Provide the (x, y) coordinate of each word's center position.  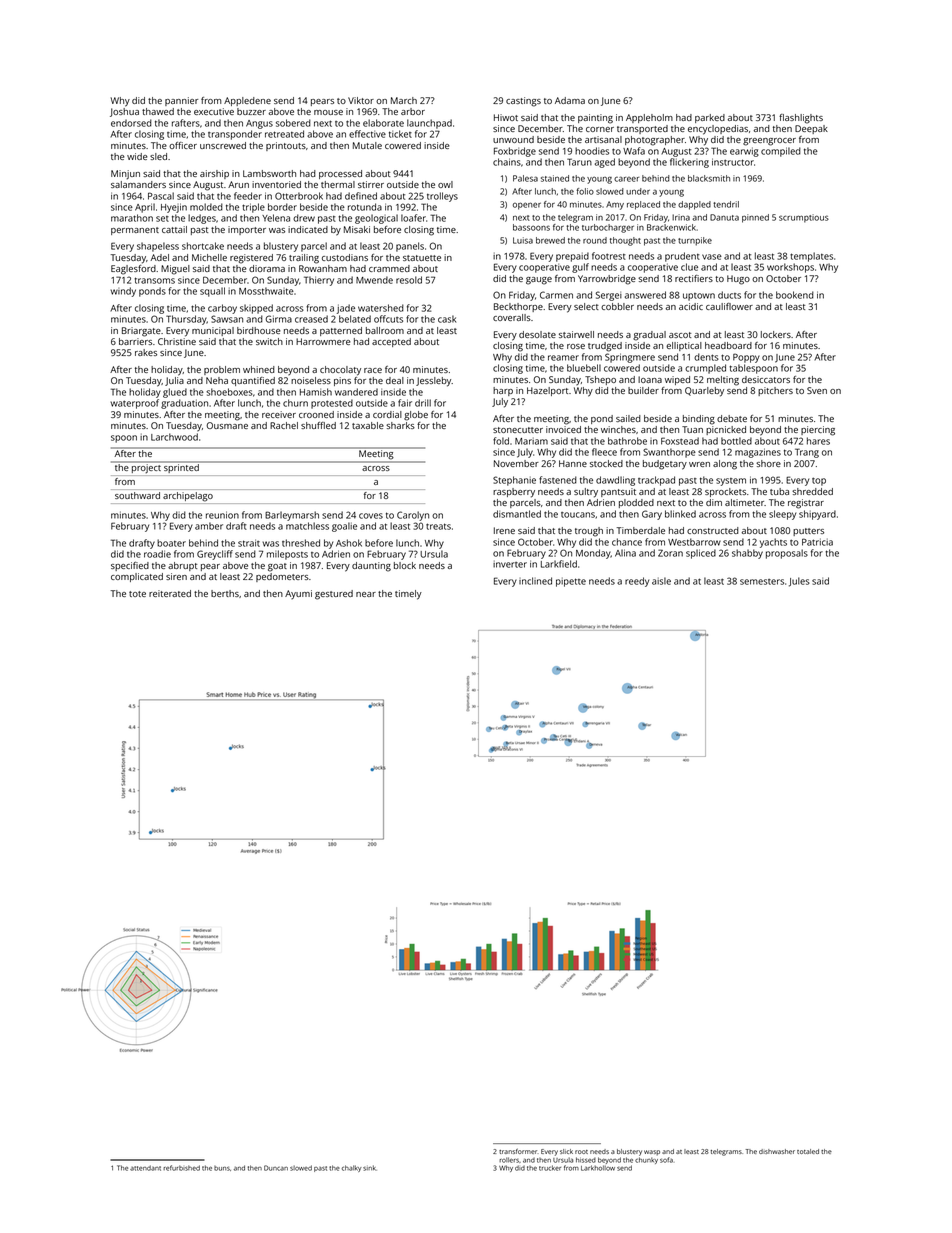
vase (712, 257)
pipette (571, 582)
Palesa (525, 178)
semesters (762, 582)
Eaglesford (133, 270)
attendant (145, 1168)
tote (137, 594)
